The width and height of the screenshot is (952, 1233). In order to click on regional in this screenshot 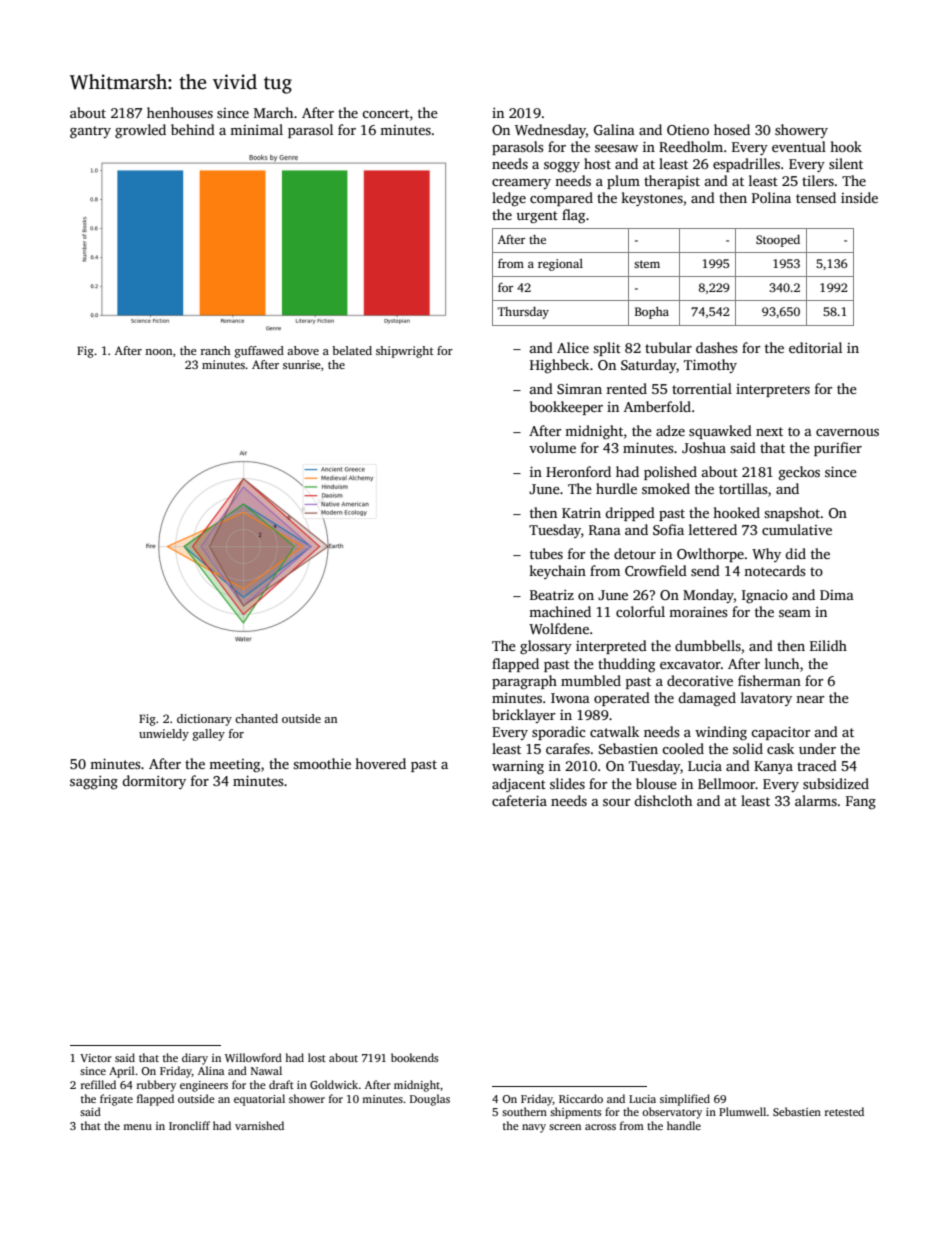, I will do `click(560, 265)`.
